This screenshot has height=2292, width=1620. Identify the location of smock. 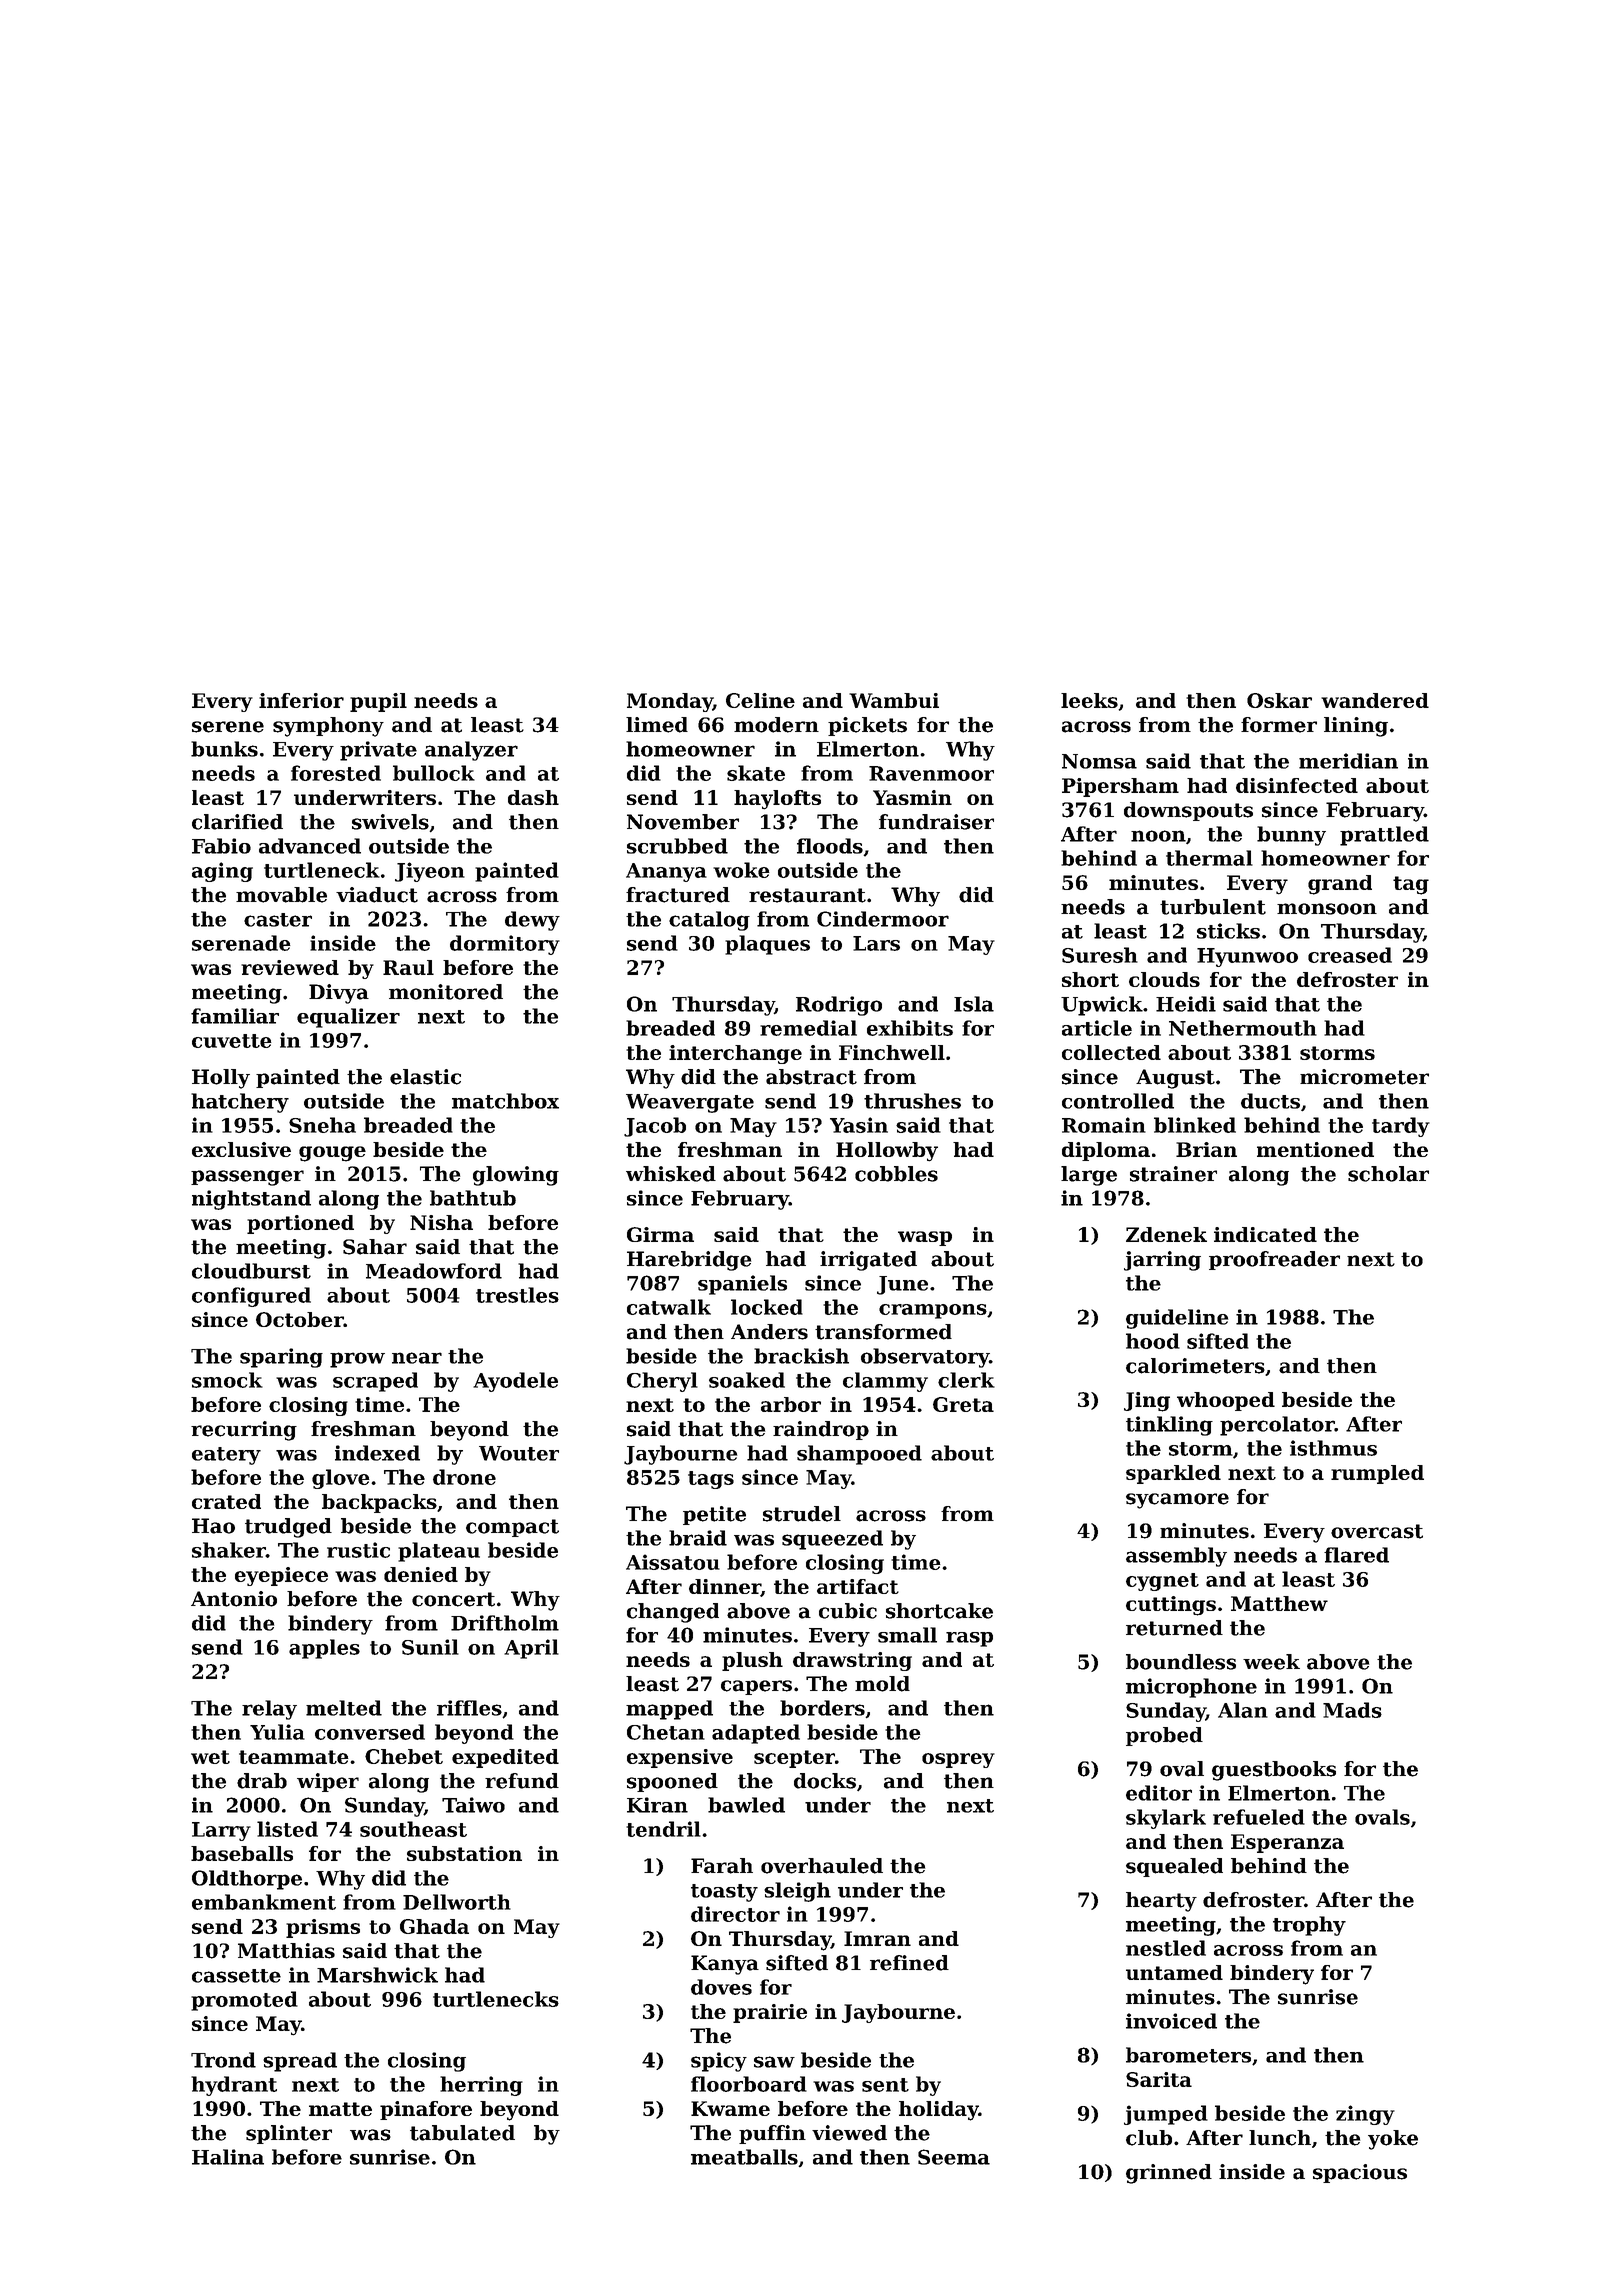
(227, 1380).
